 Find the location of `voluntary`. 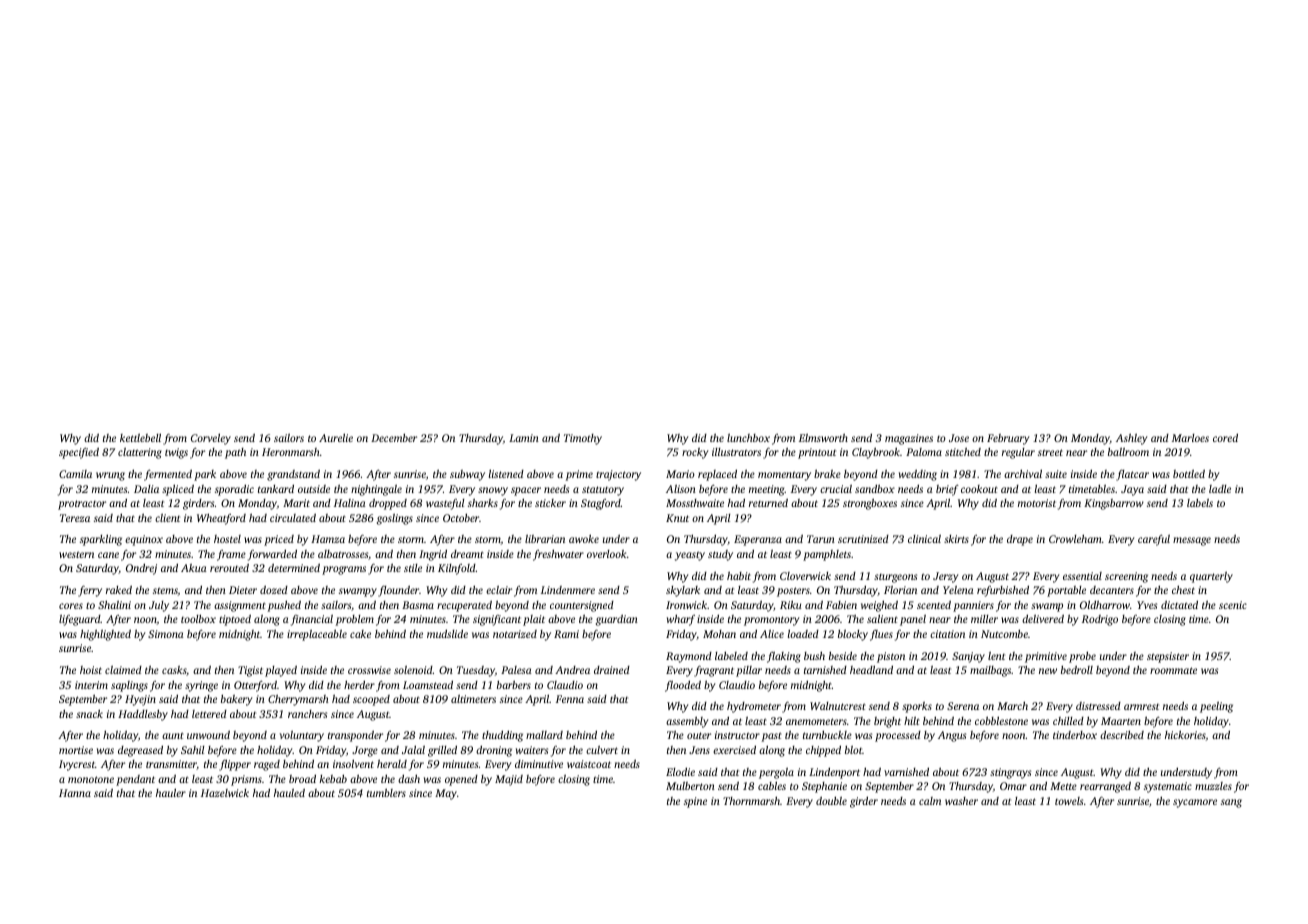

voluntary is located at coordinates (302, 736).
